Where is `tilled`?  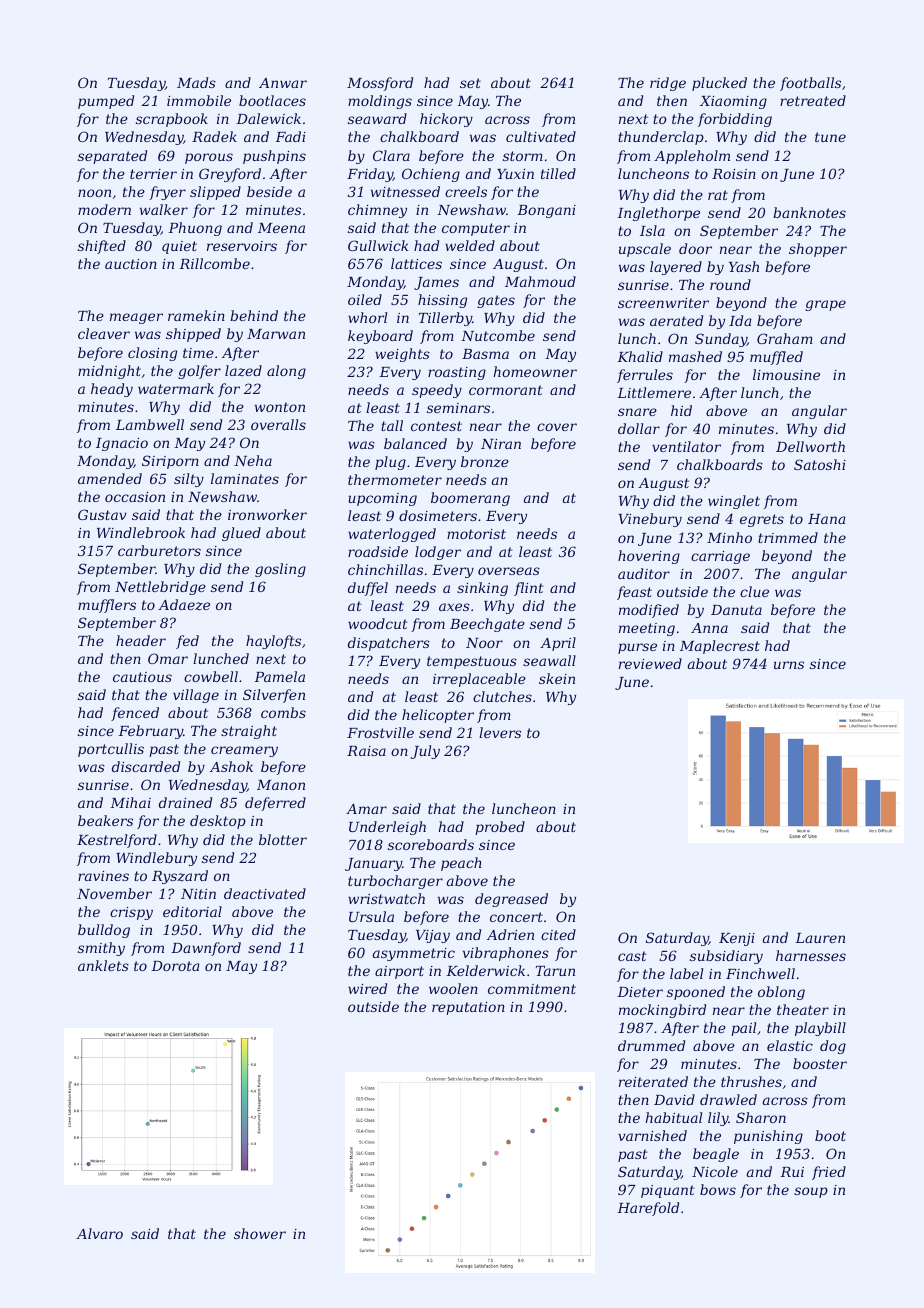 tilled is located at coordinates (558, 173).
